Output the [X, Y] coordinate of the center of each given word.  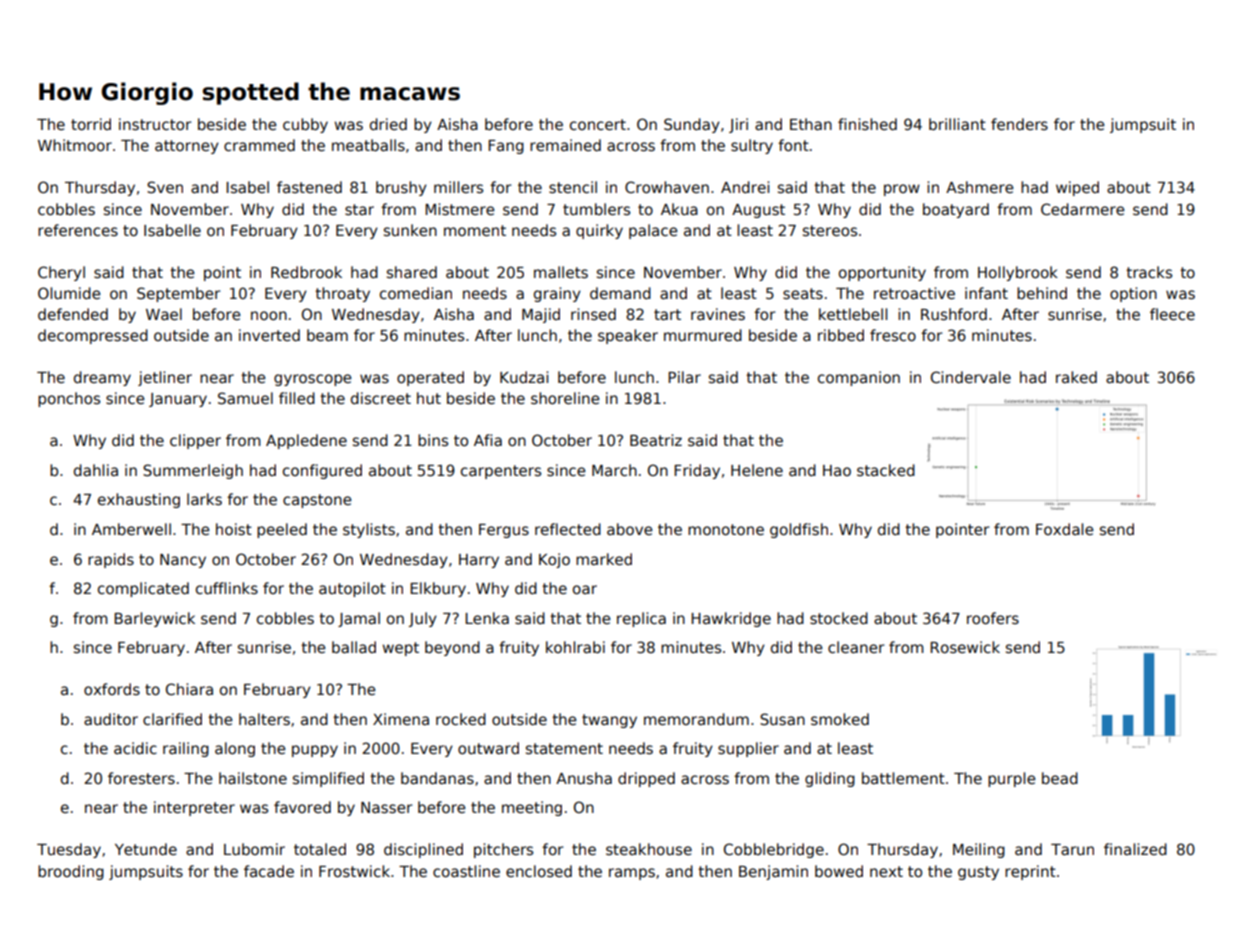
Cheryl [61, 273]
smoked [840, 719]
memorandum [696, 719]
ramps [632, 874]
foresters [141, 778]
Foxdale [1065, 529]
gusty [978, 873]
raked [1076, 377]
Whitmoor [75, 145]
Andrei [745, 187]
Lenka [487, 618]
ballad [354, 647]
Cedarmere [1083, 209]
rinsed [593, 314]
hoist [234, 529]
